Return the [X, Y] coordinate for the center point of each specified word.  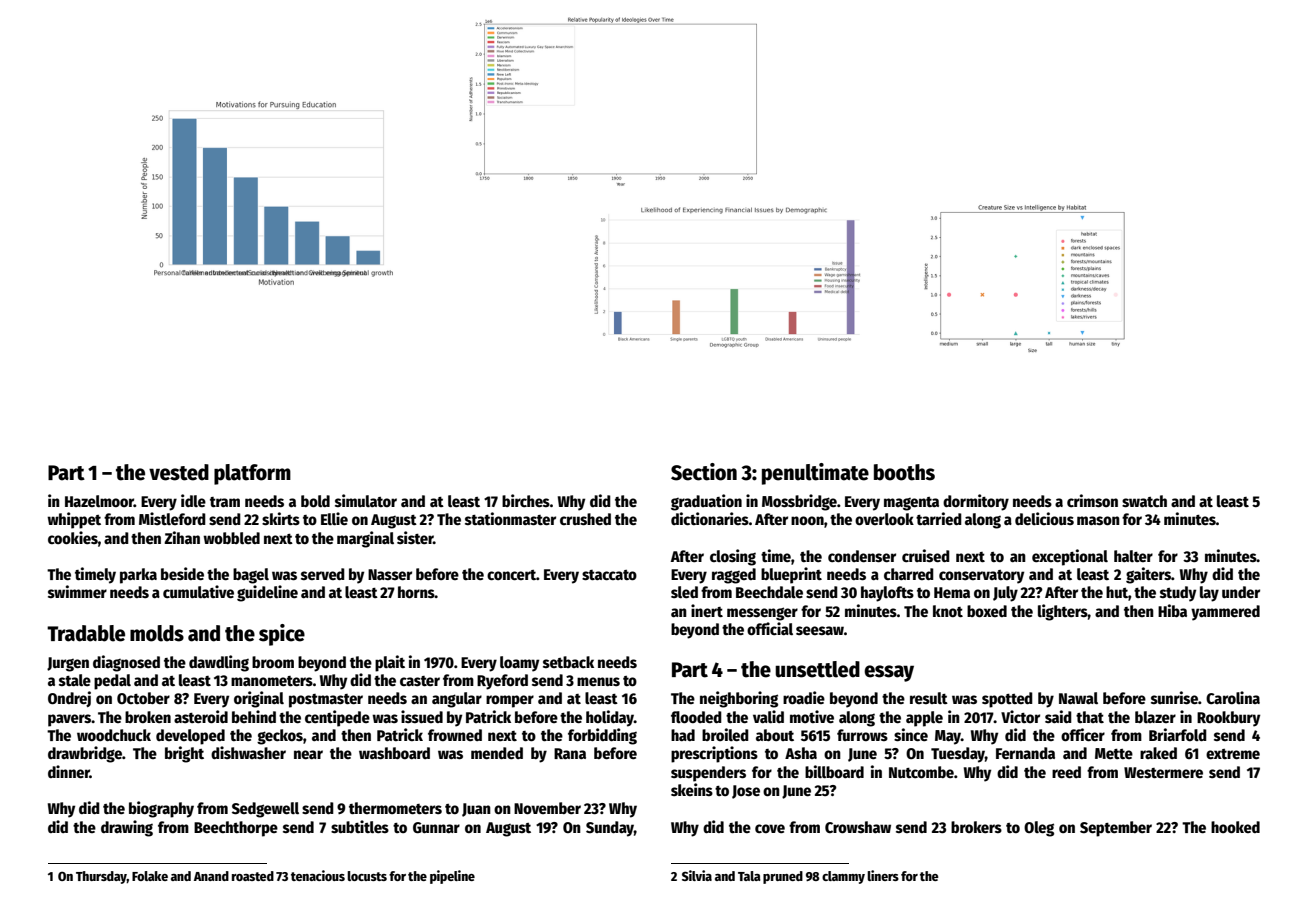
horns [416, 592]
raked [1158, 753]
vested [179, 472]
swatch [1144, 501]
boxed [987, 611]
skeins [692, 789]
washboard [394, 753]
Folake [150, 876]
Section [704, 472]
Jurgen [68, 664]
